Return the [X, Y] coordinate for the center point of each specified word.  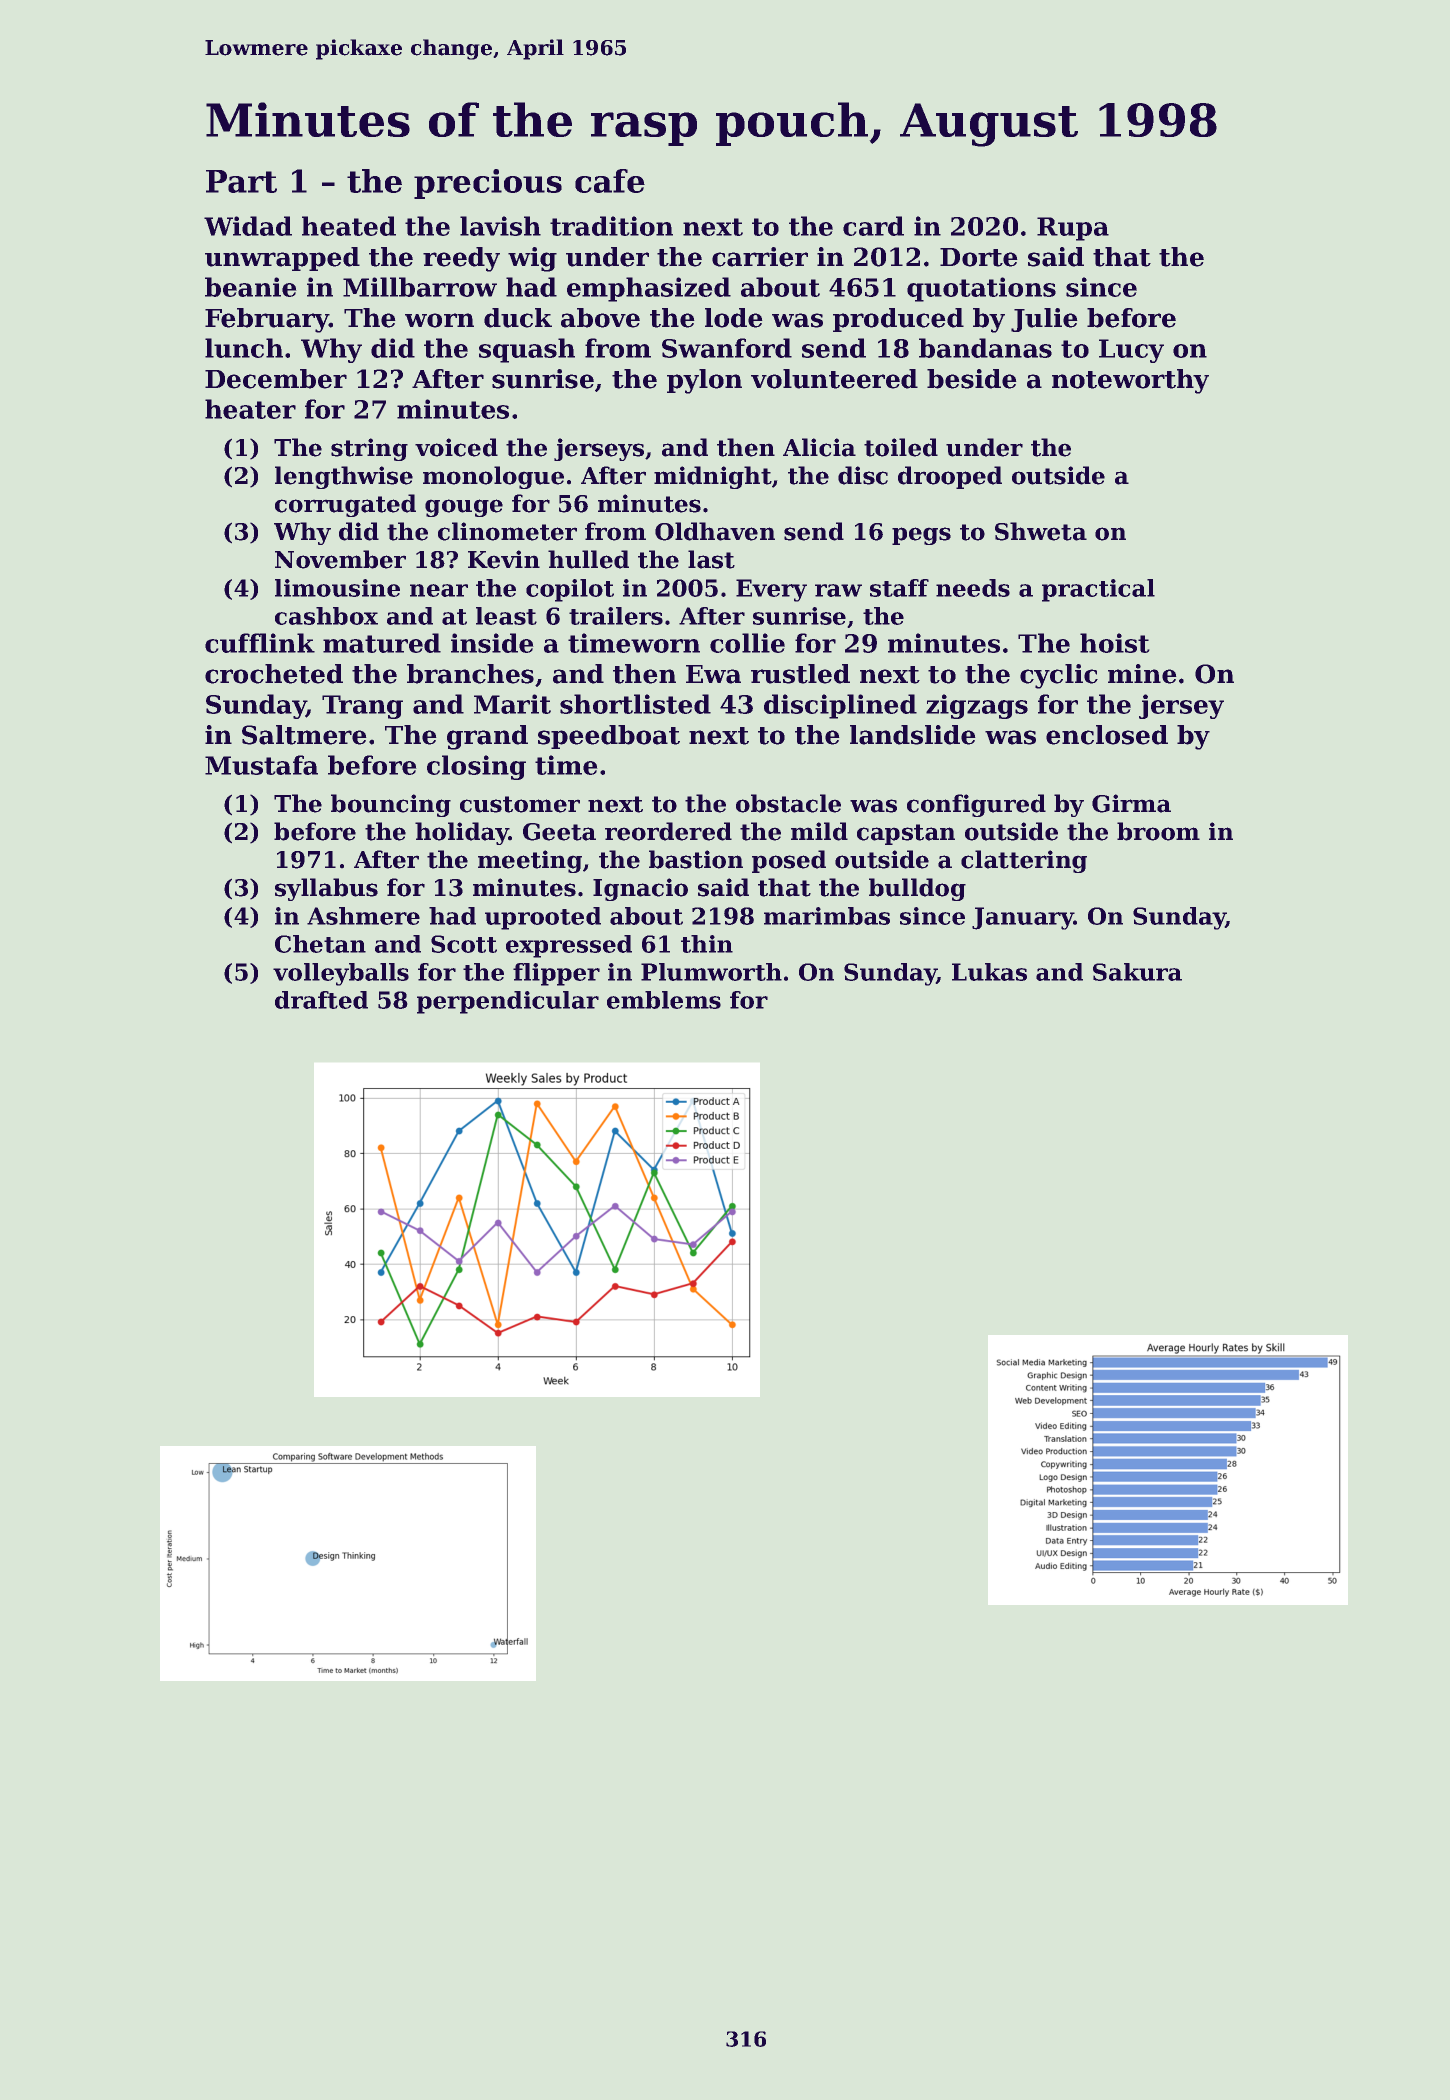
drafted [321, 1000]
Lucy [1131, 351]
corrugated [345, 505]
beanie [250, 287]
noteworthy [1130, 381]
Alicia [819, 447]
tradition [611, 226]
